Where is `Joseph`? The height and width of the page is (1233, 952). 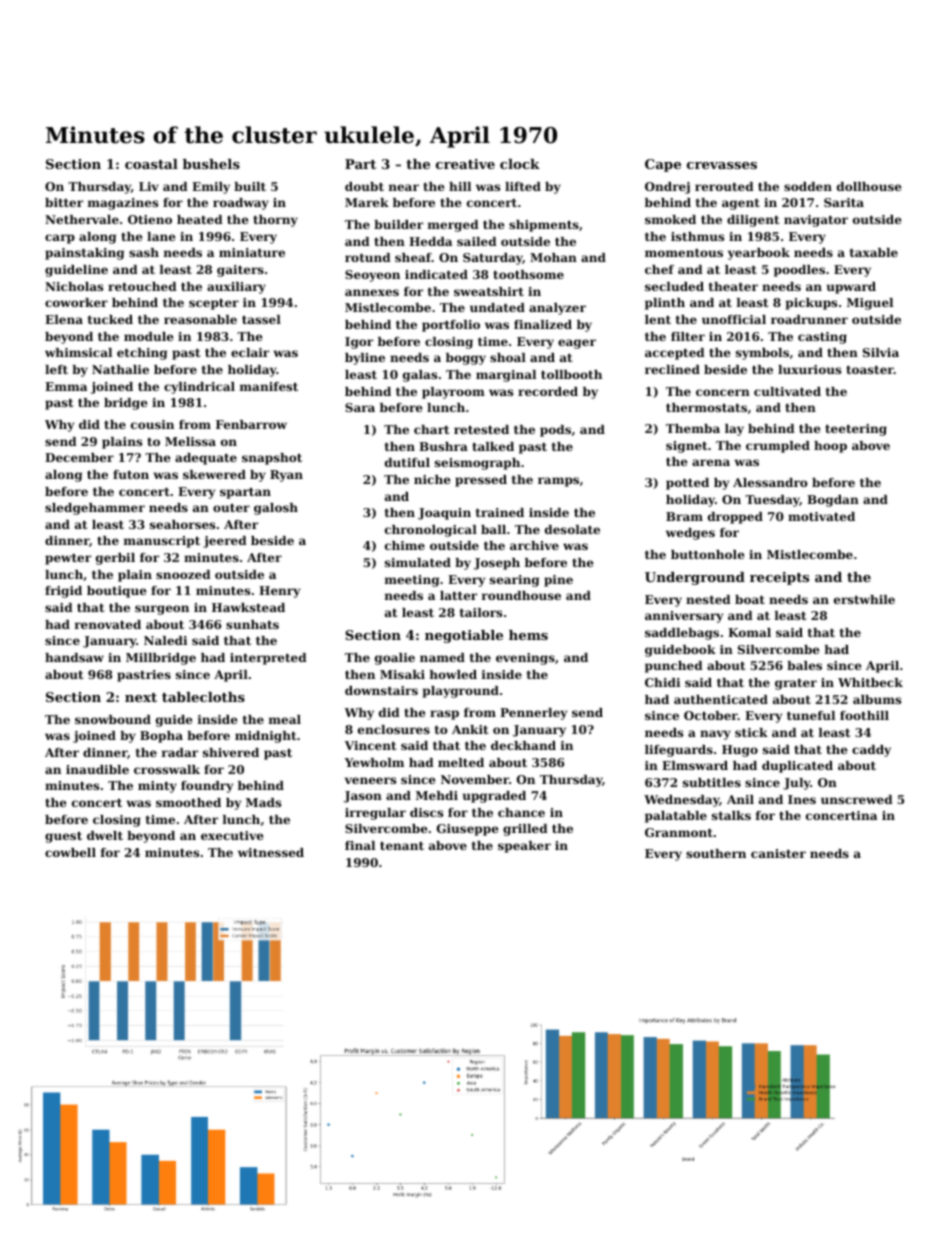
Joseph is located at coordinates (497, 564).
